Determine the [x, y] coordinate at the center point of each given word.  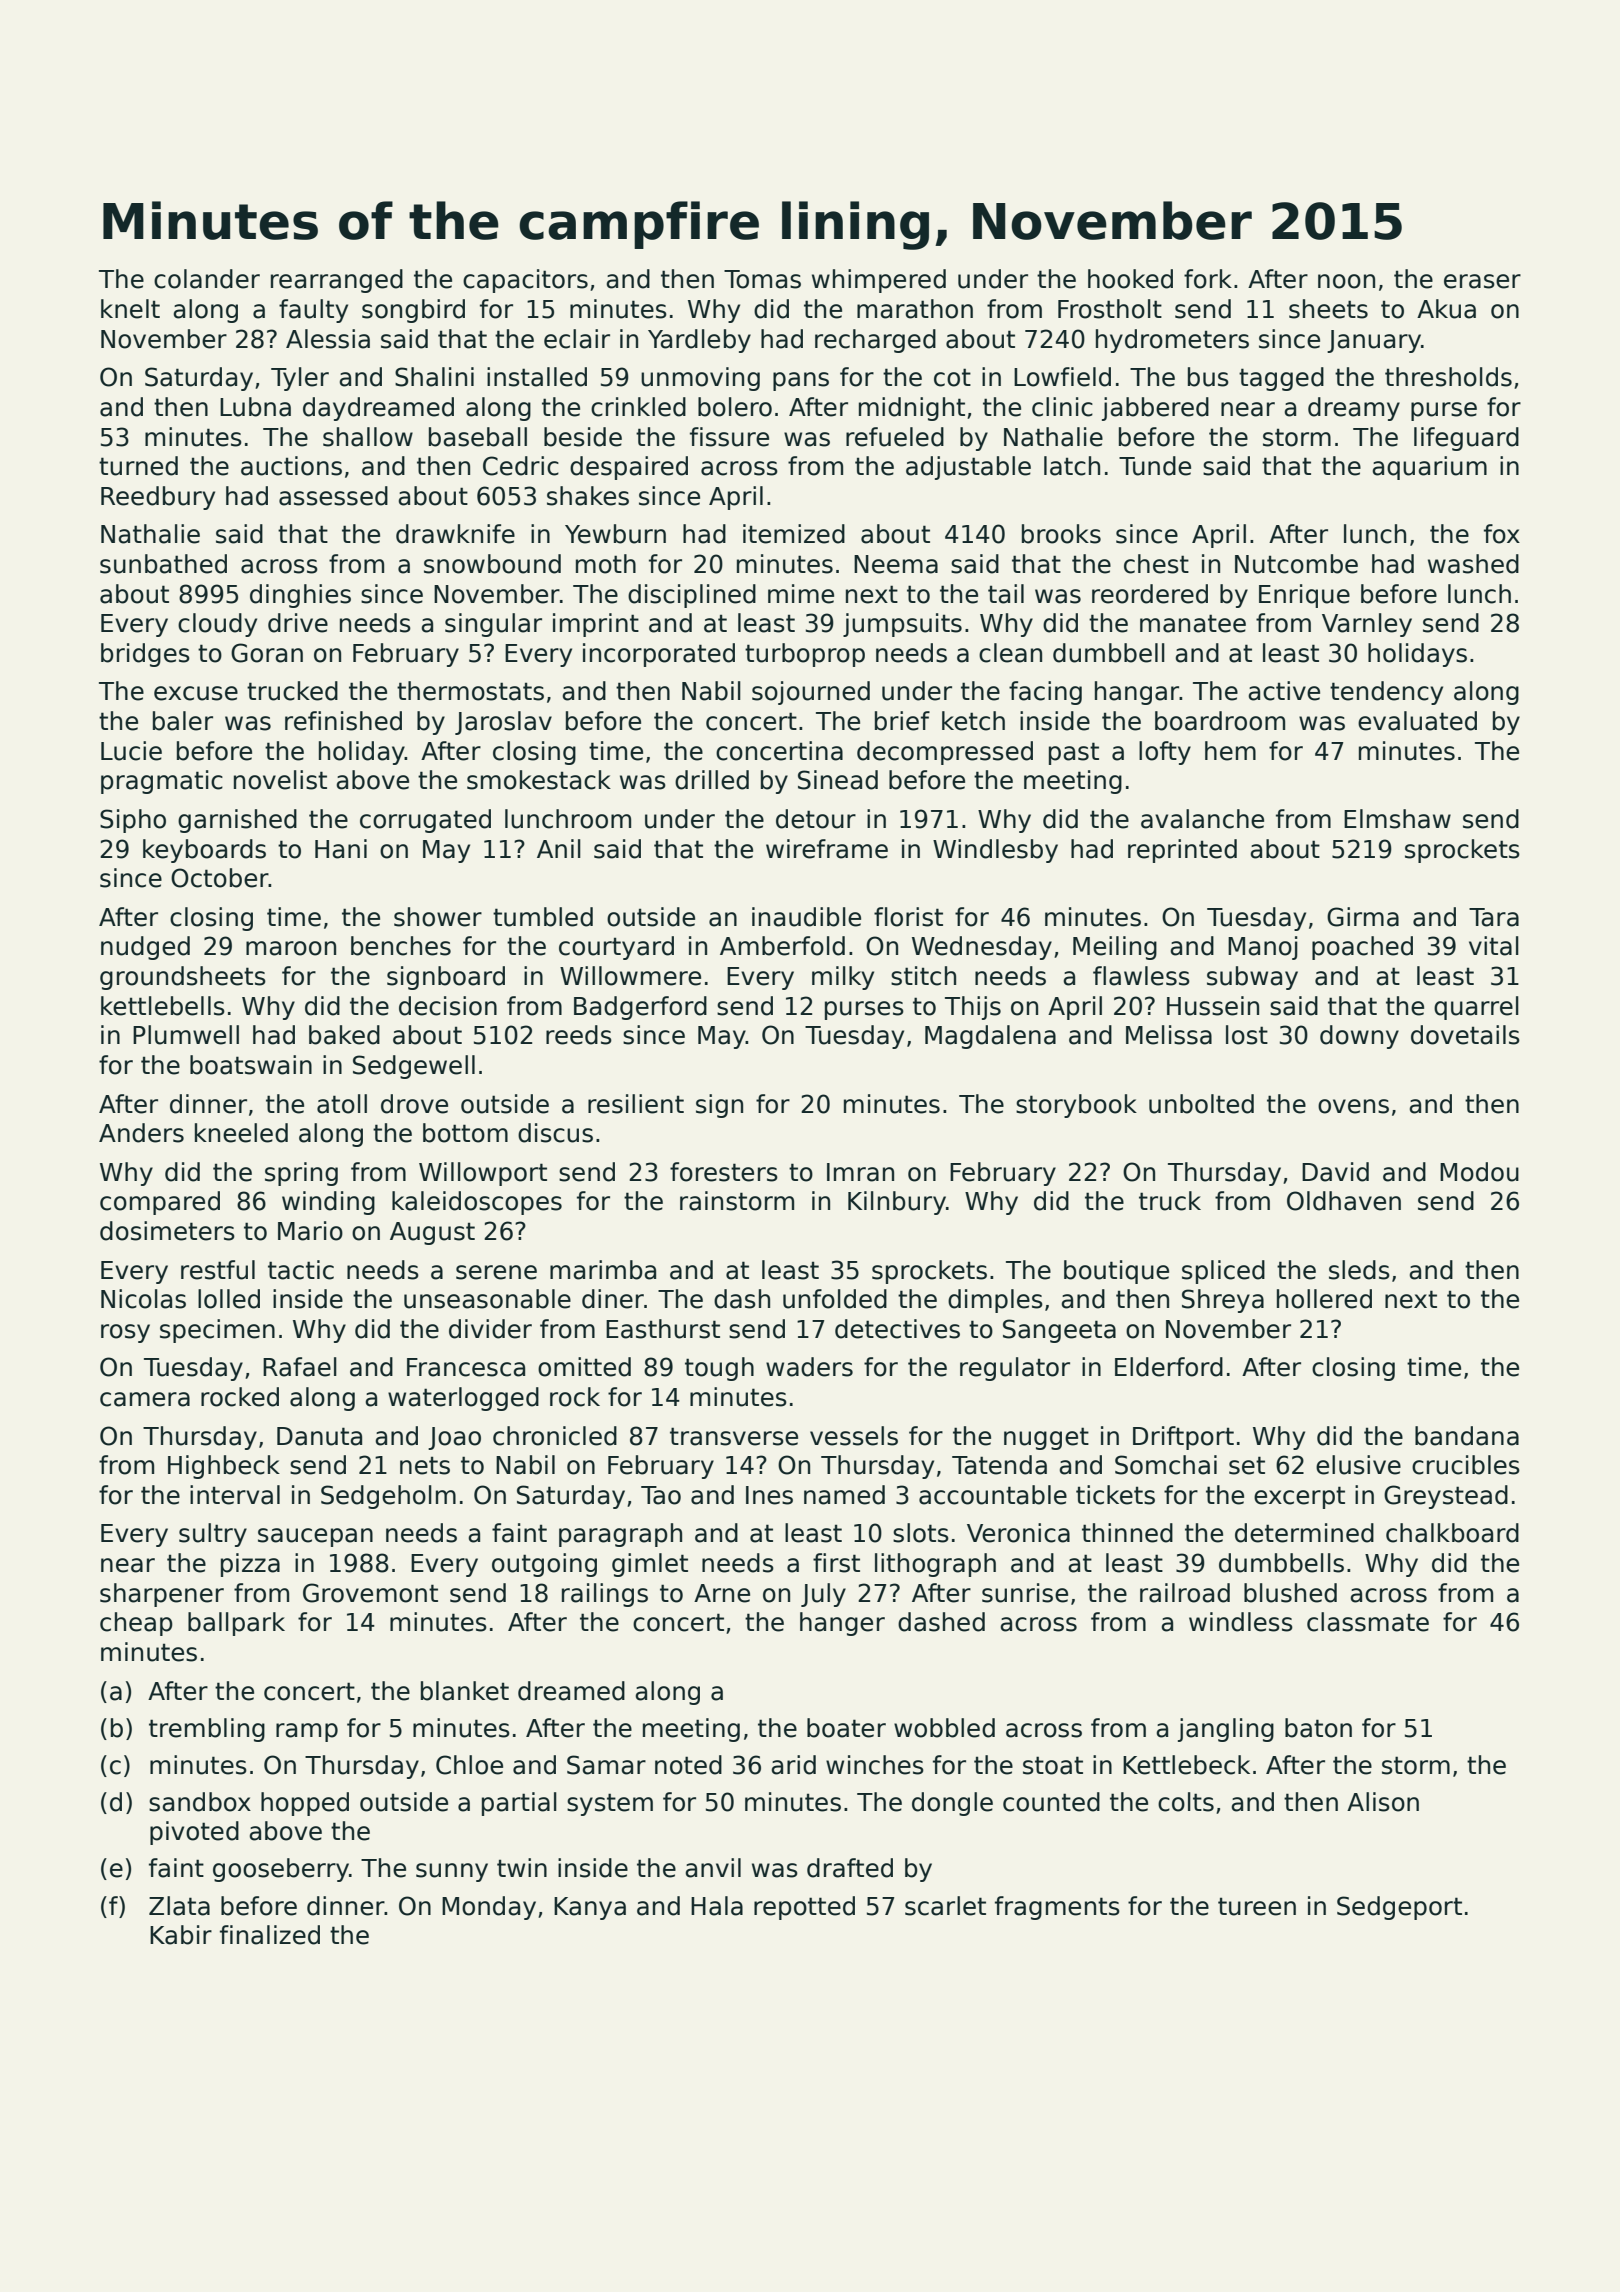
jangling [1226, 1730]
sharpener [162, 1595]
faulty [313, 311]
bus [1208, 377]
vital [1494, 946]
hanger [842, 1624]
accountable [993, 1495]
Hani [341, 849]
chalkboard [1452, 1533]
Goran [267, 653]
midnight [912, 409]
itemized [794, 534]
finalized [270, 1935]
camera [145, 1399]
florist [908, 917]
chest [1156, 564]
